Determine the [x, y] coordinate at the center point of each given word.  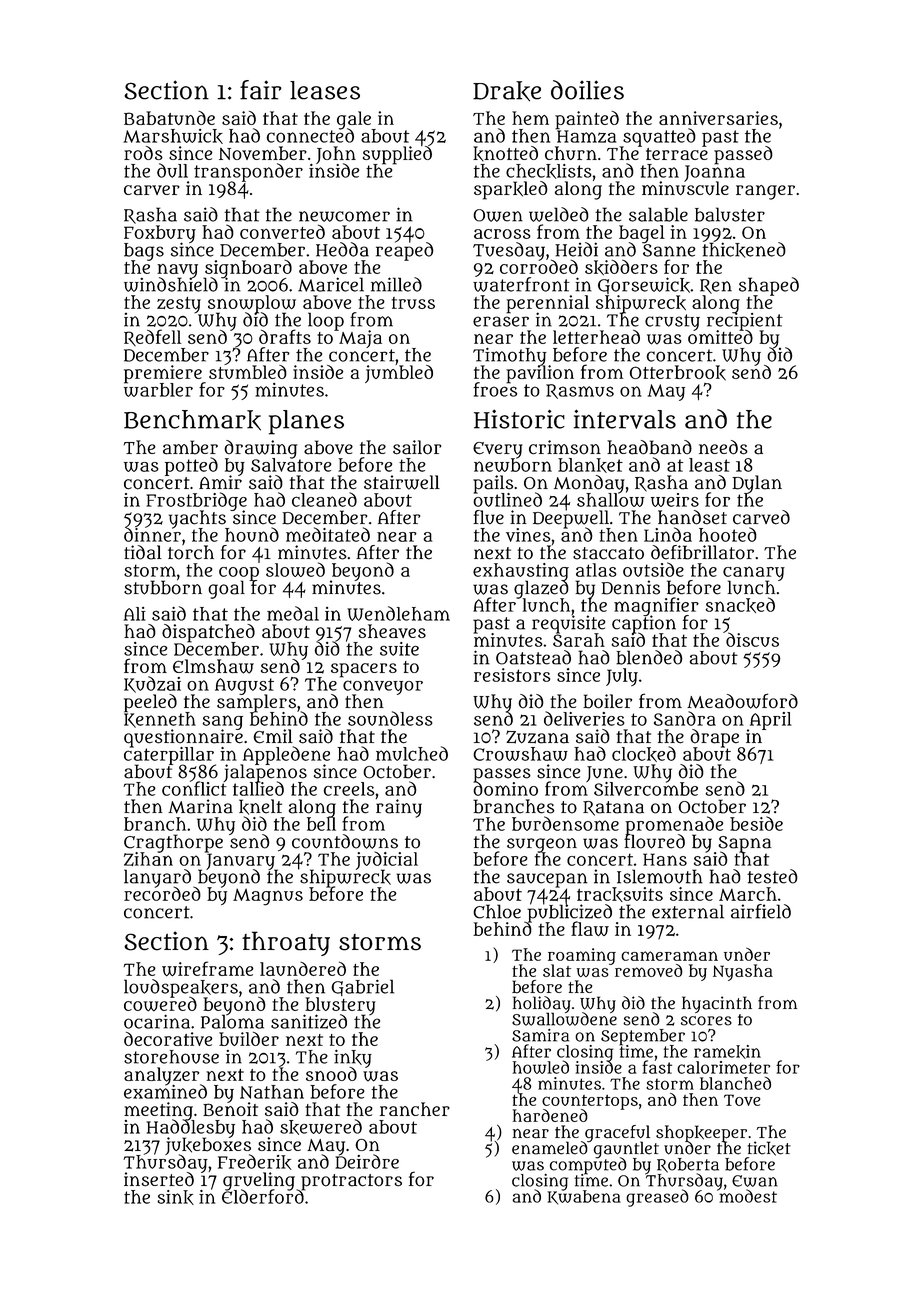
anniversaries [718, 118]
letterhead [596, 337]
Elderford [263, 1197]
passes [502, 775]
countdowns [345, 841]
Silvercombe [646, 789]
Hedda [342, 249]
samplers [256, 703]
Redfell [153, 337]
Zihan [148, 859]
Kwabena [584, 1197]
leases [325, 90]
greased [657, 1198]
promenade [674, 825]
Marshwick [173, 136]
